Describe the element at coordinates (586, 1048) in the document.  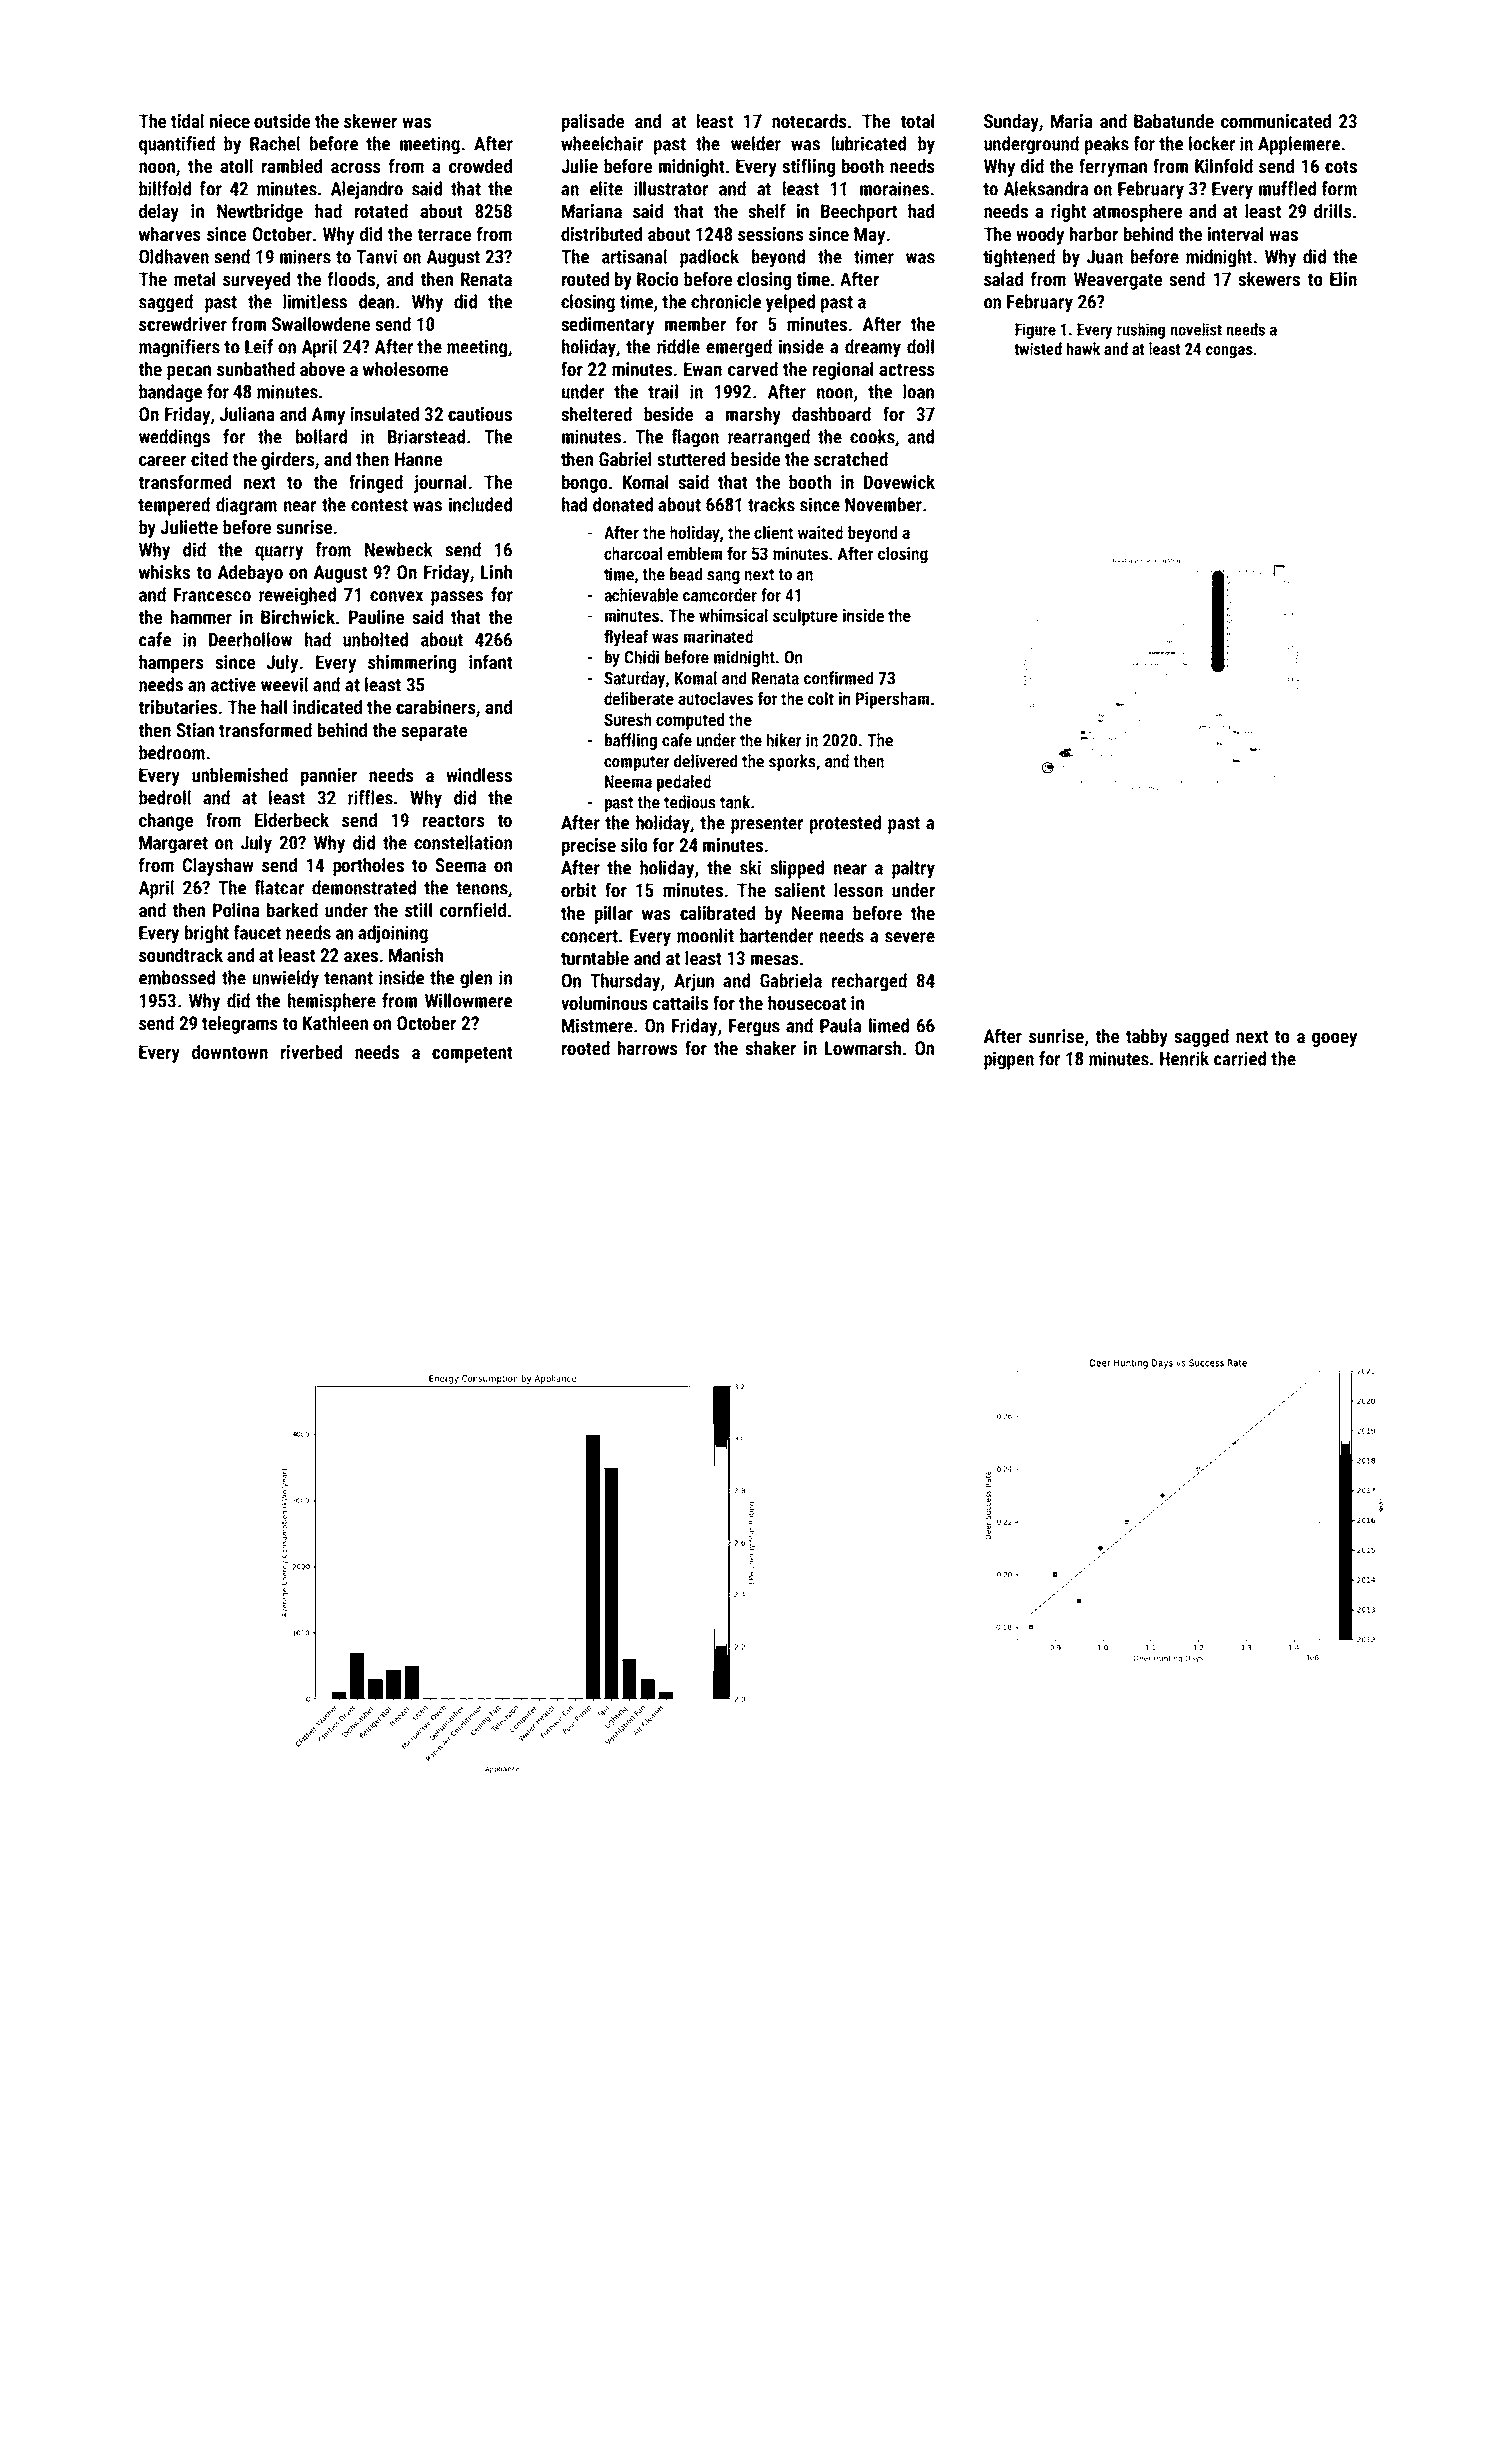
I see `rooted` at that location.
